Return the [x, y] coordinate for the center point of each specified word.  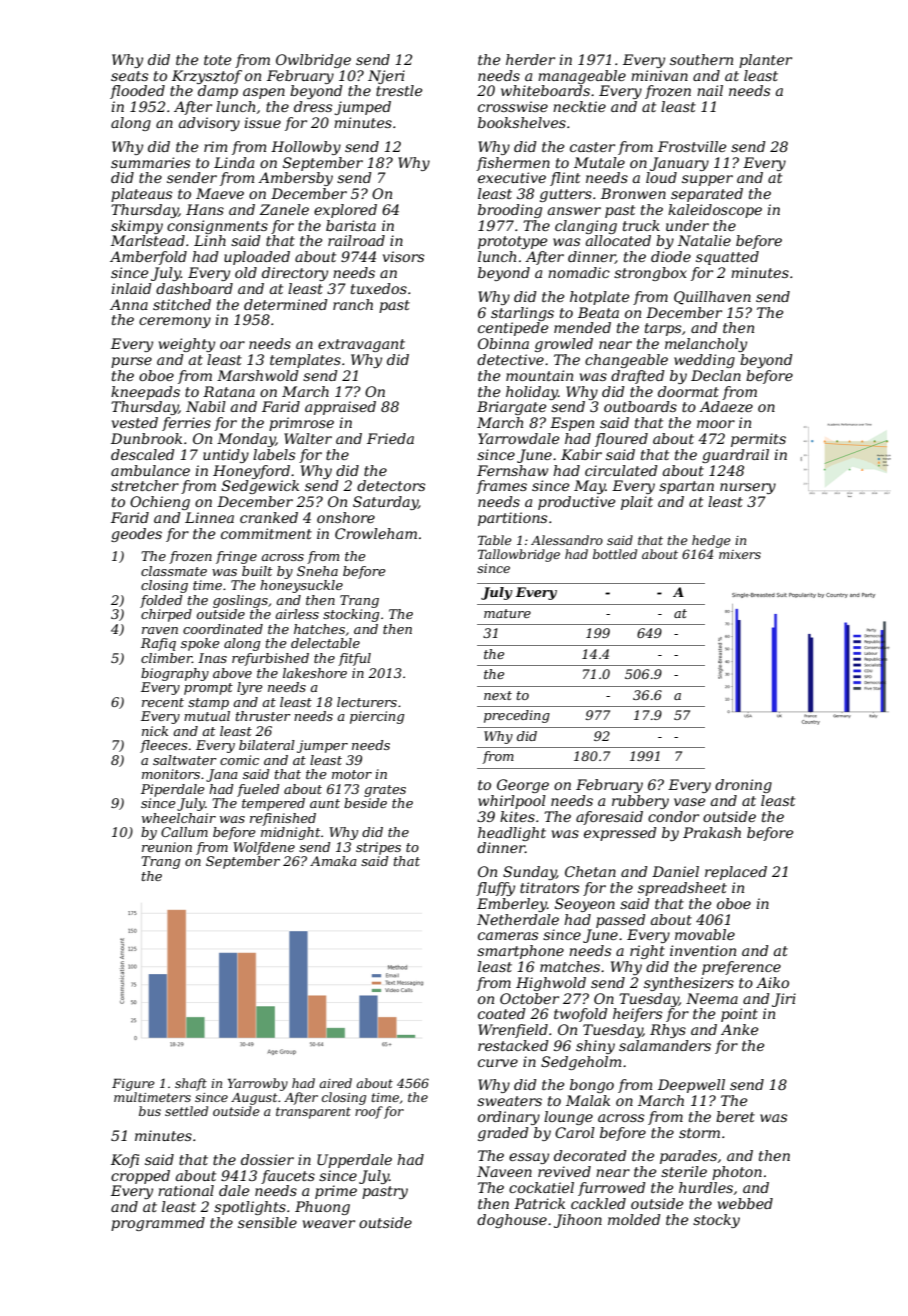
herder [530, 59]
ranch [353, 304]
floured [621, 440]
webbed [745, 1203]
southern [701, 59]
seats [129, 76]
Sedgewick [260, 487]
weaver [329, 1224]
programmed [158, 1224]
